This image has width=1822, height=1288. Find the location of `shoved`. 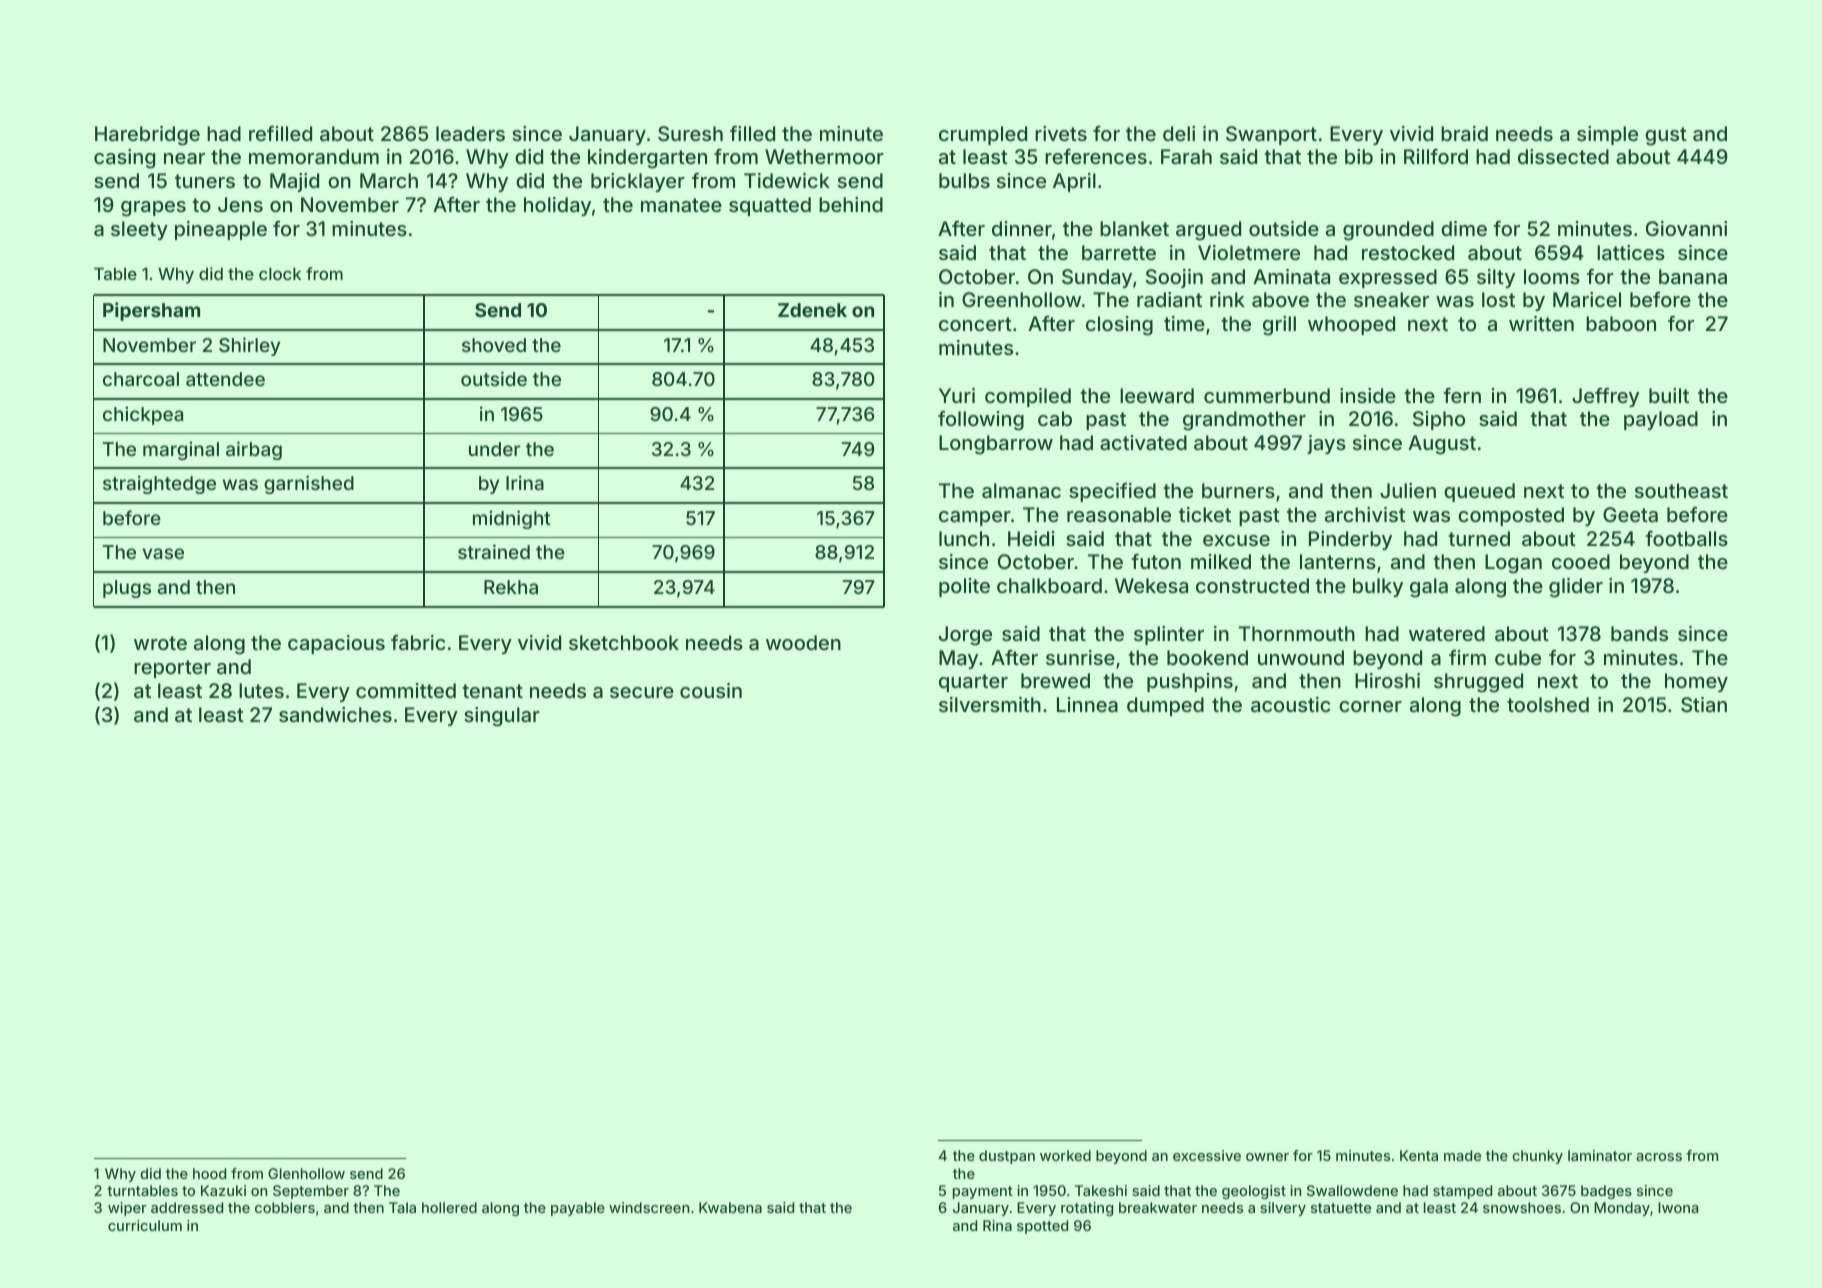

shoved is located at coordinates (494, 345).
